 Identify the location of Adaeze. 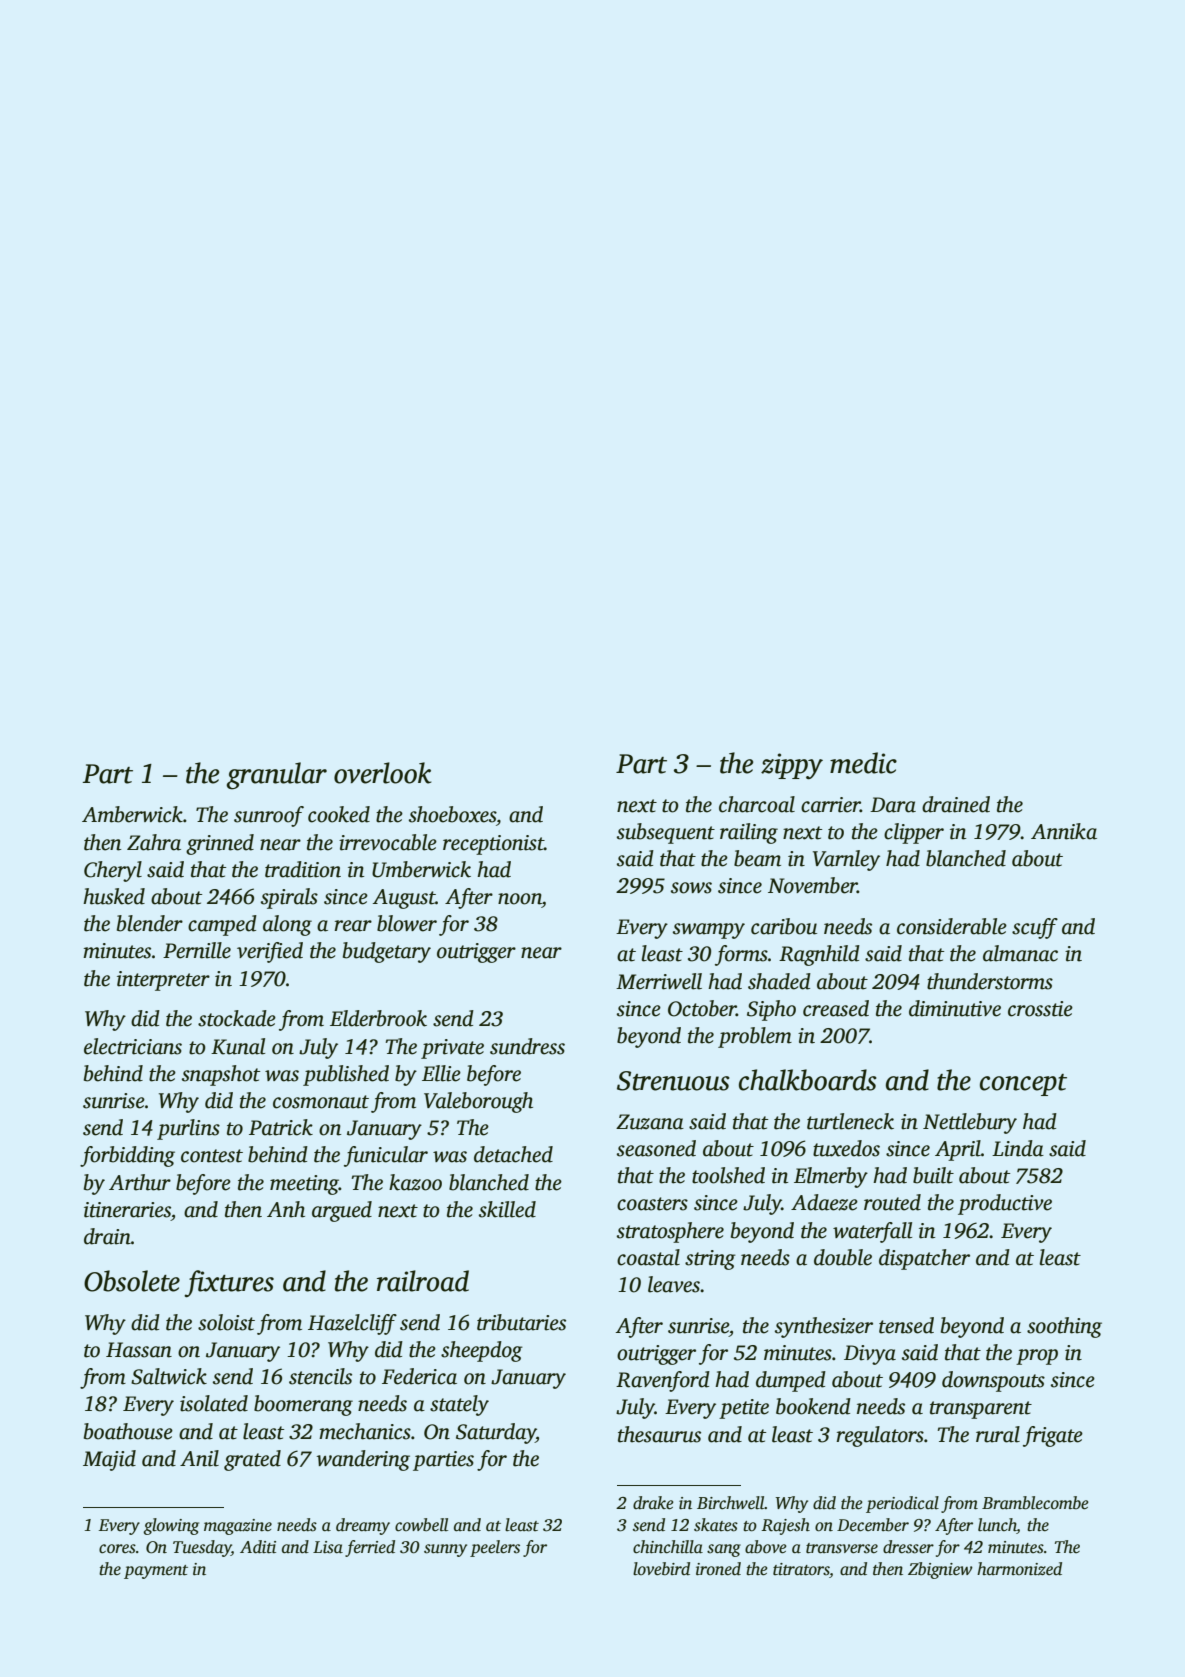
(824, 1202).
